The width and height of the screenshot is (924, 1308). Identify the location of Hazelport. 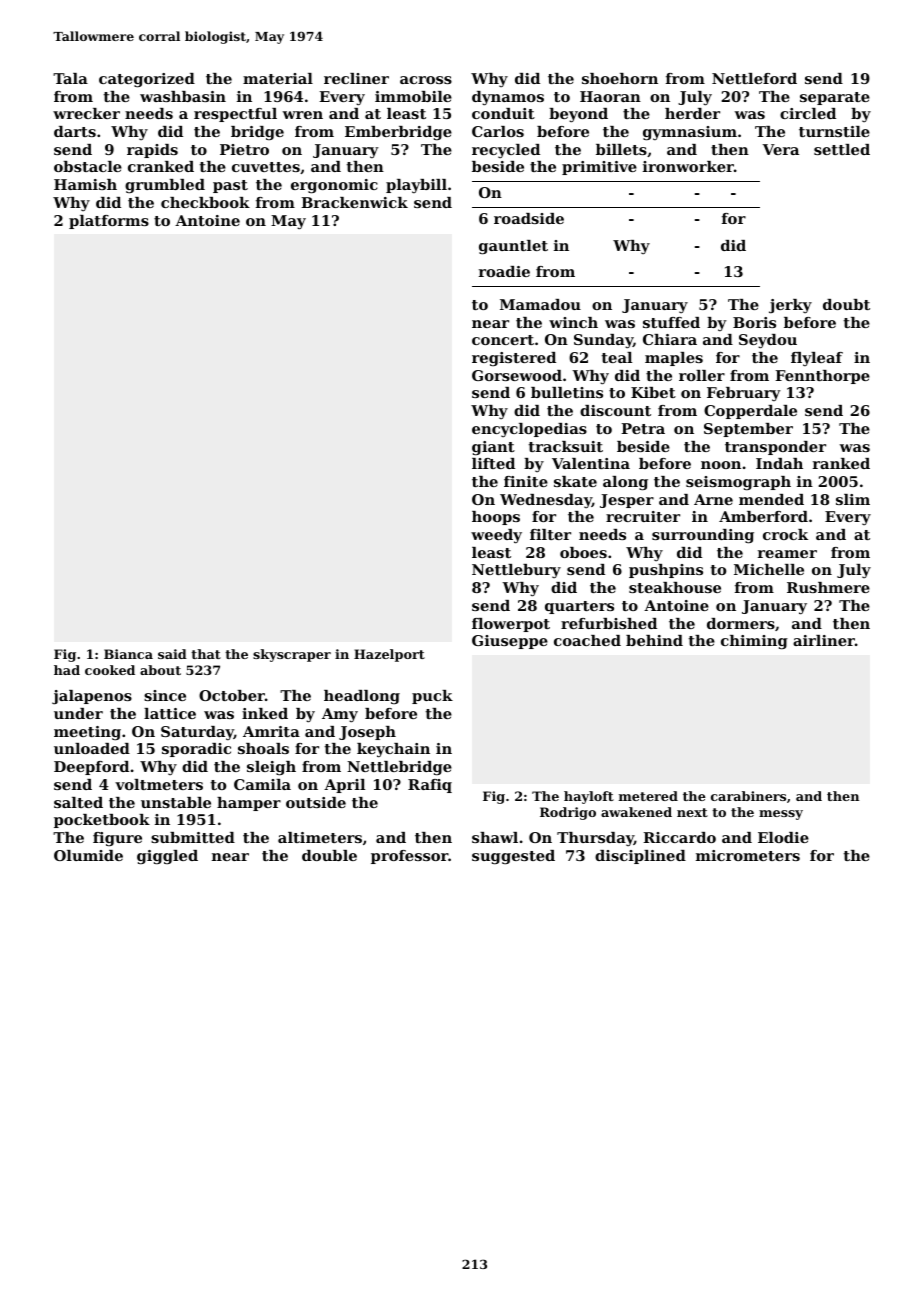
(389, 655).
